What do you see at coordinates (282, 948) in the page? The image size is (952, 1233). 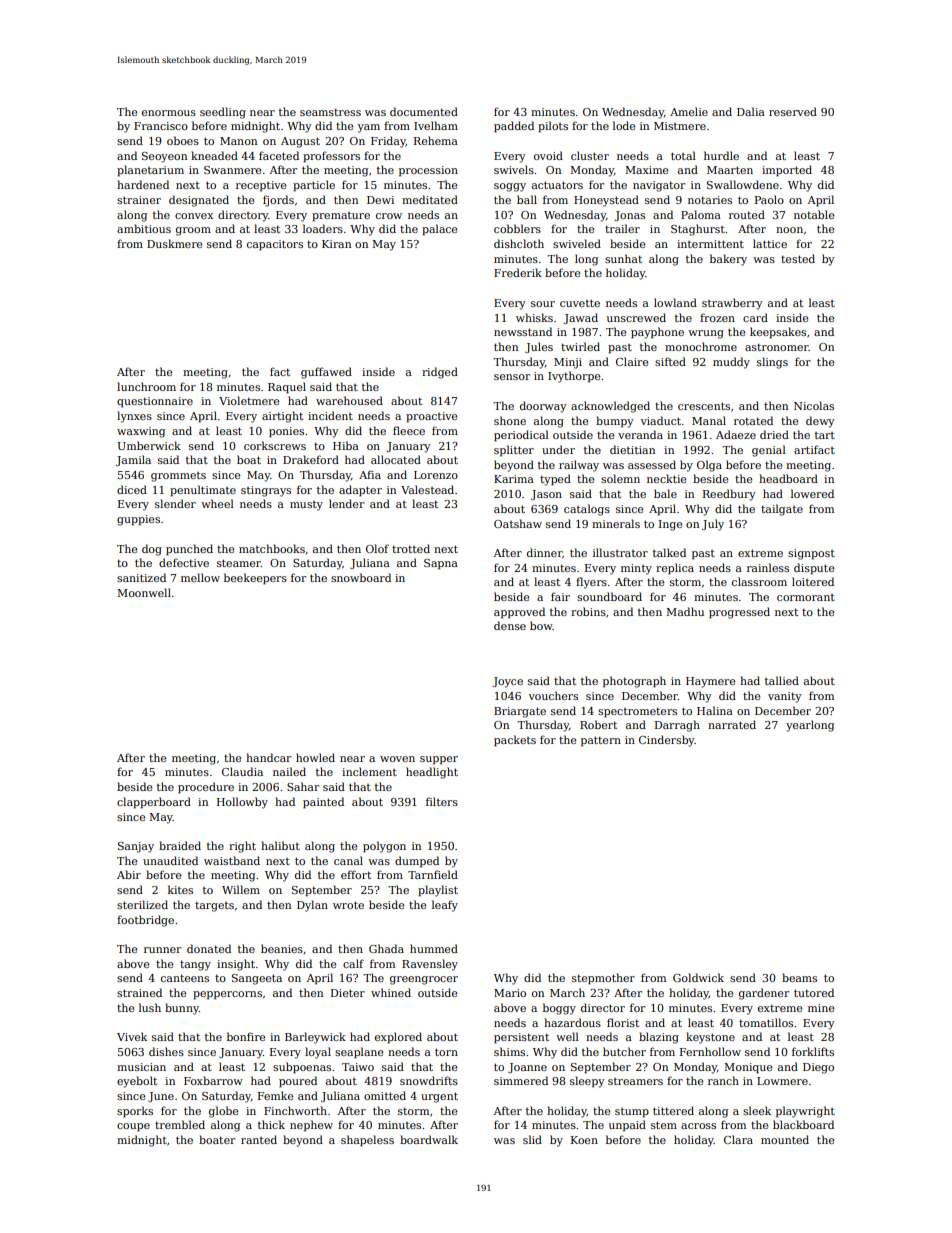 I see `beanies` at bounding box center [282, 948].
